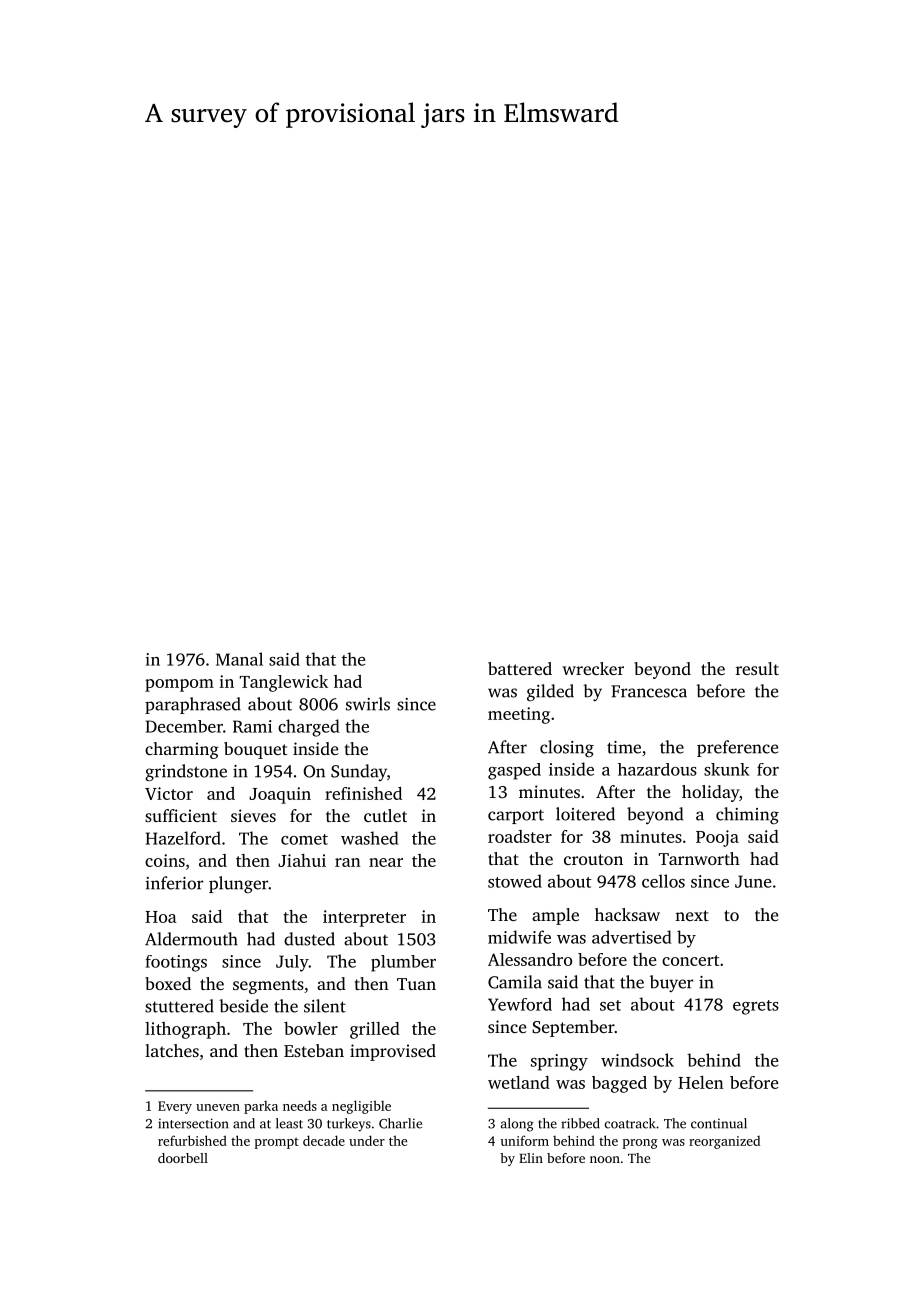 The width and height of the screenshot is (924, 1311). What do you see at coordinates (585, 814) in the screenshot?
I see `loitered` at bounding box center [585, 814].
